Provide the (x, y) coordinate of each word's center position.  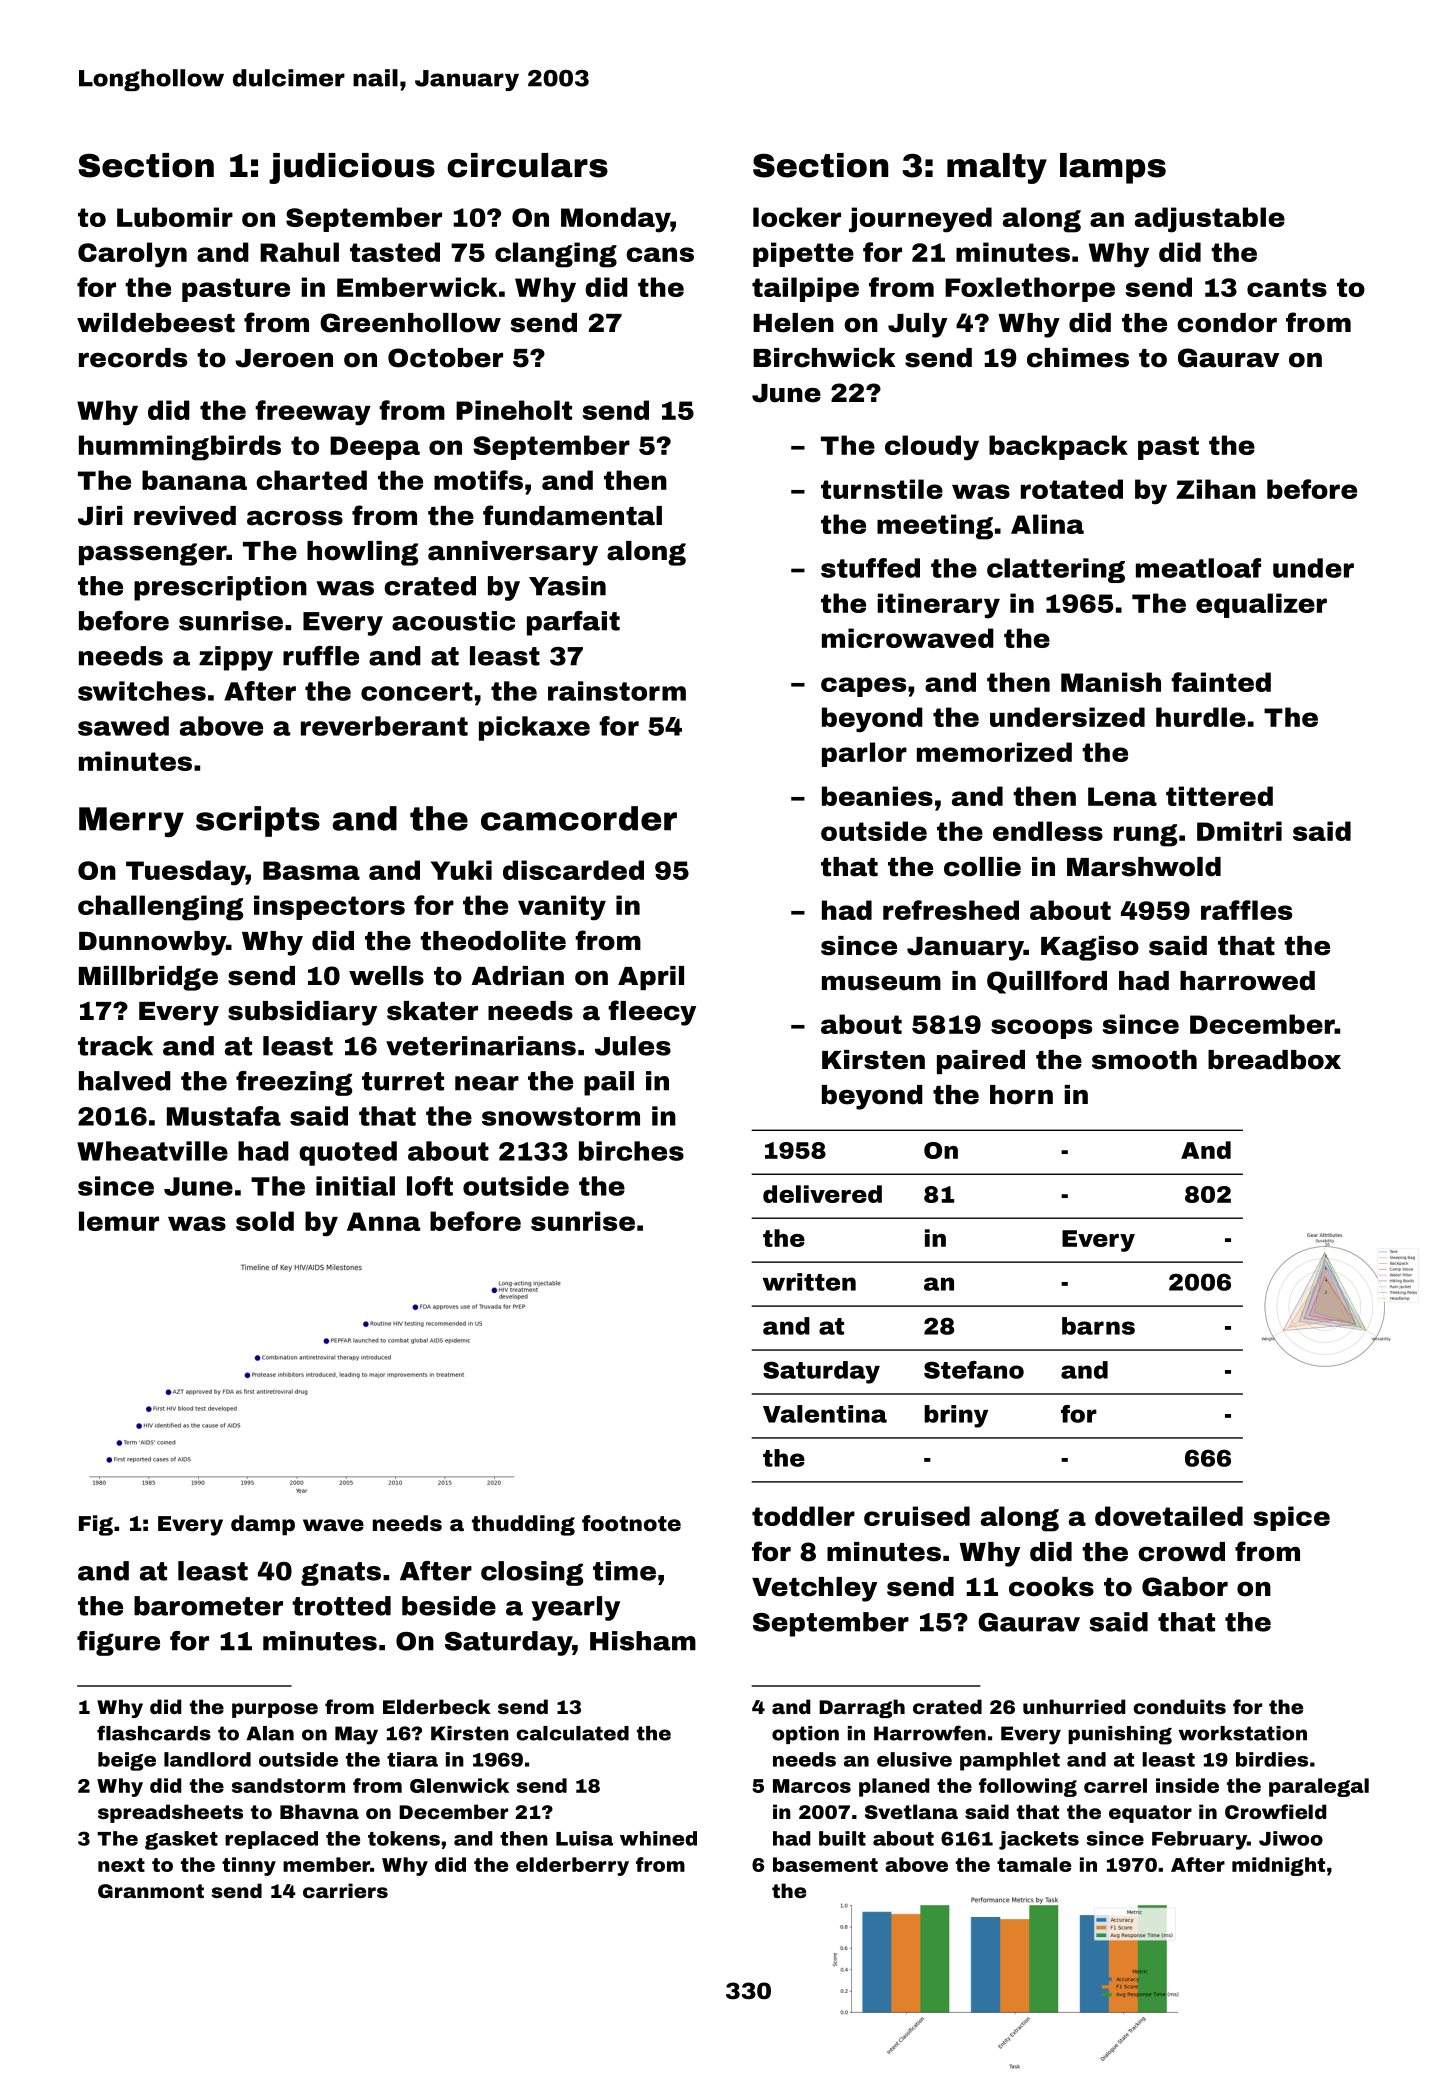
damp (263, 1525)
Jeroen (284, 358)
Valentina (825, 1414)
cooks (1051, 1587)
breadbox (1274, 1060)
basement (825, 1864)
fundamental (572, 515)
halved (125, 1081)
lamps (1113, 168)
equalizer (1261, 605)
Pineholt (514, 410)
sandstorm (288, 1785)
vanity (562, 908)
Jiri (100, 516)
